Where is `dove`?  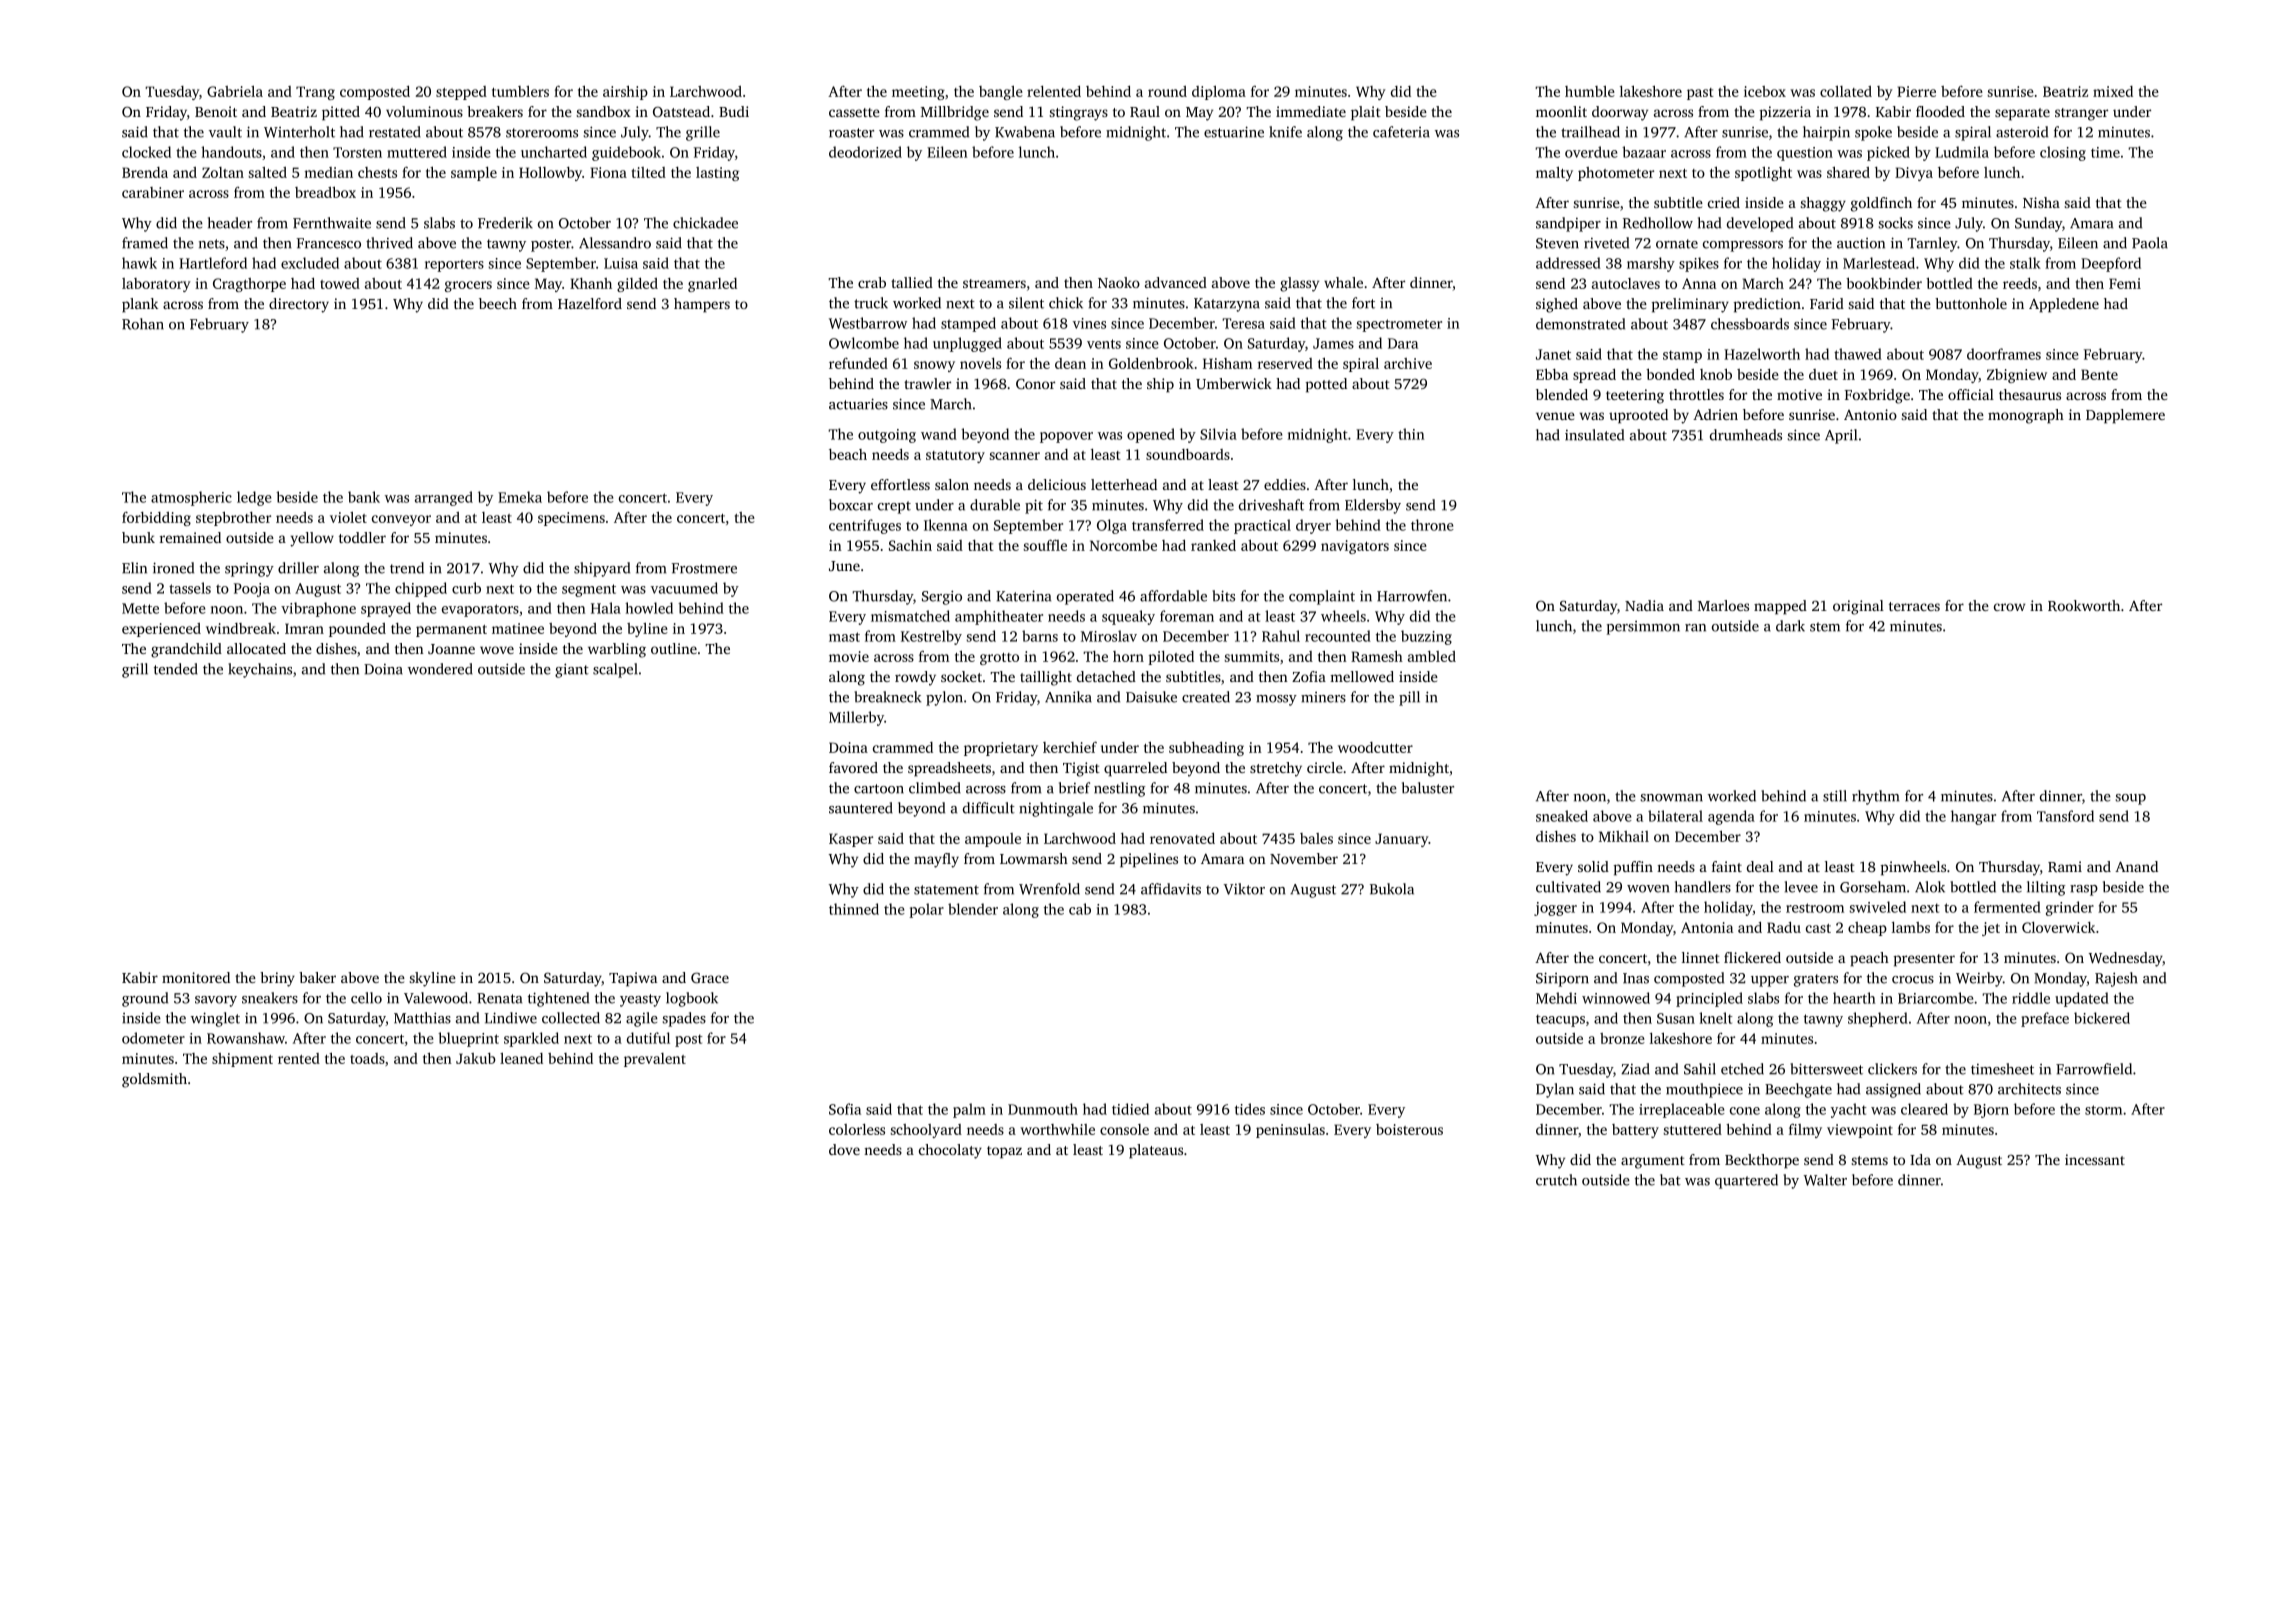
dove is located at coordinates (844, 1149).
